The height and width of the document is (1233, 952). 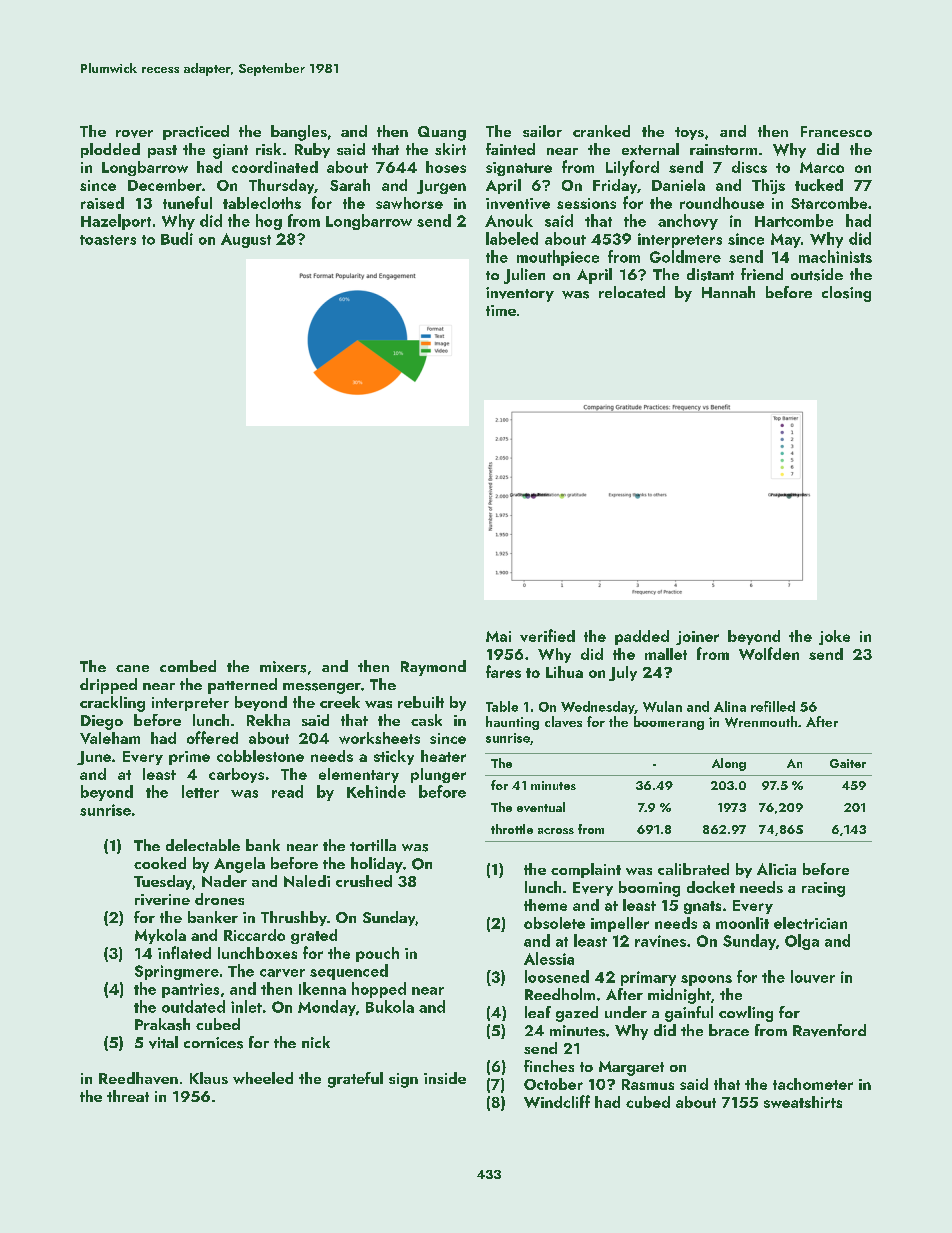 I want to click on mixers, so click(x=283, y=667).
